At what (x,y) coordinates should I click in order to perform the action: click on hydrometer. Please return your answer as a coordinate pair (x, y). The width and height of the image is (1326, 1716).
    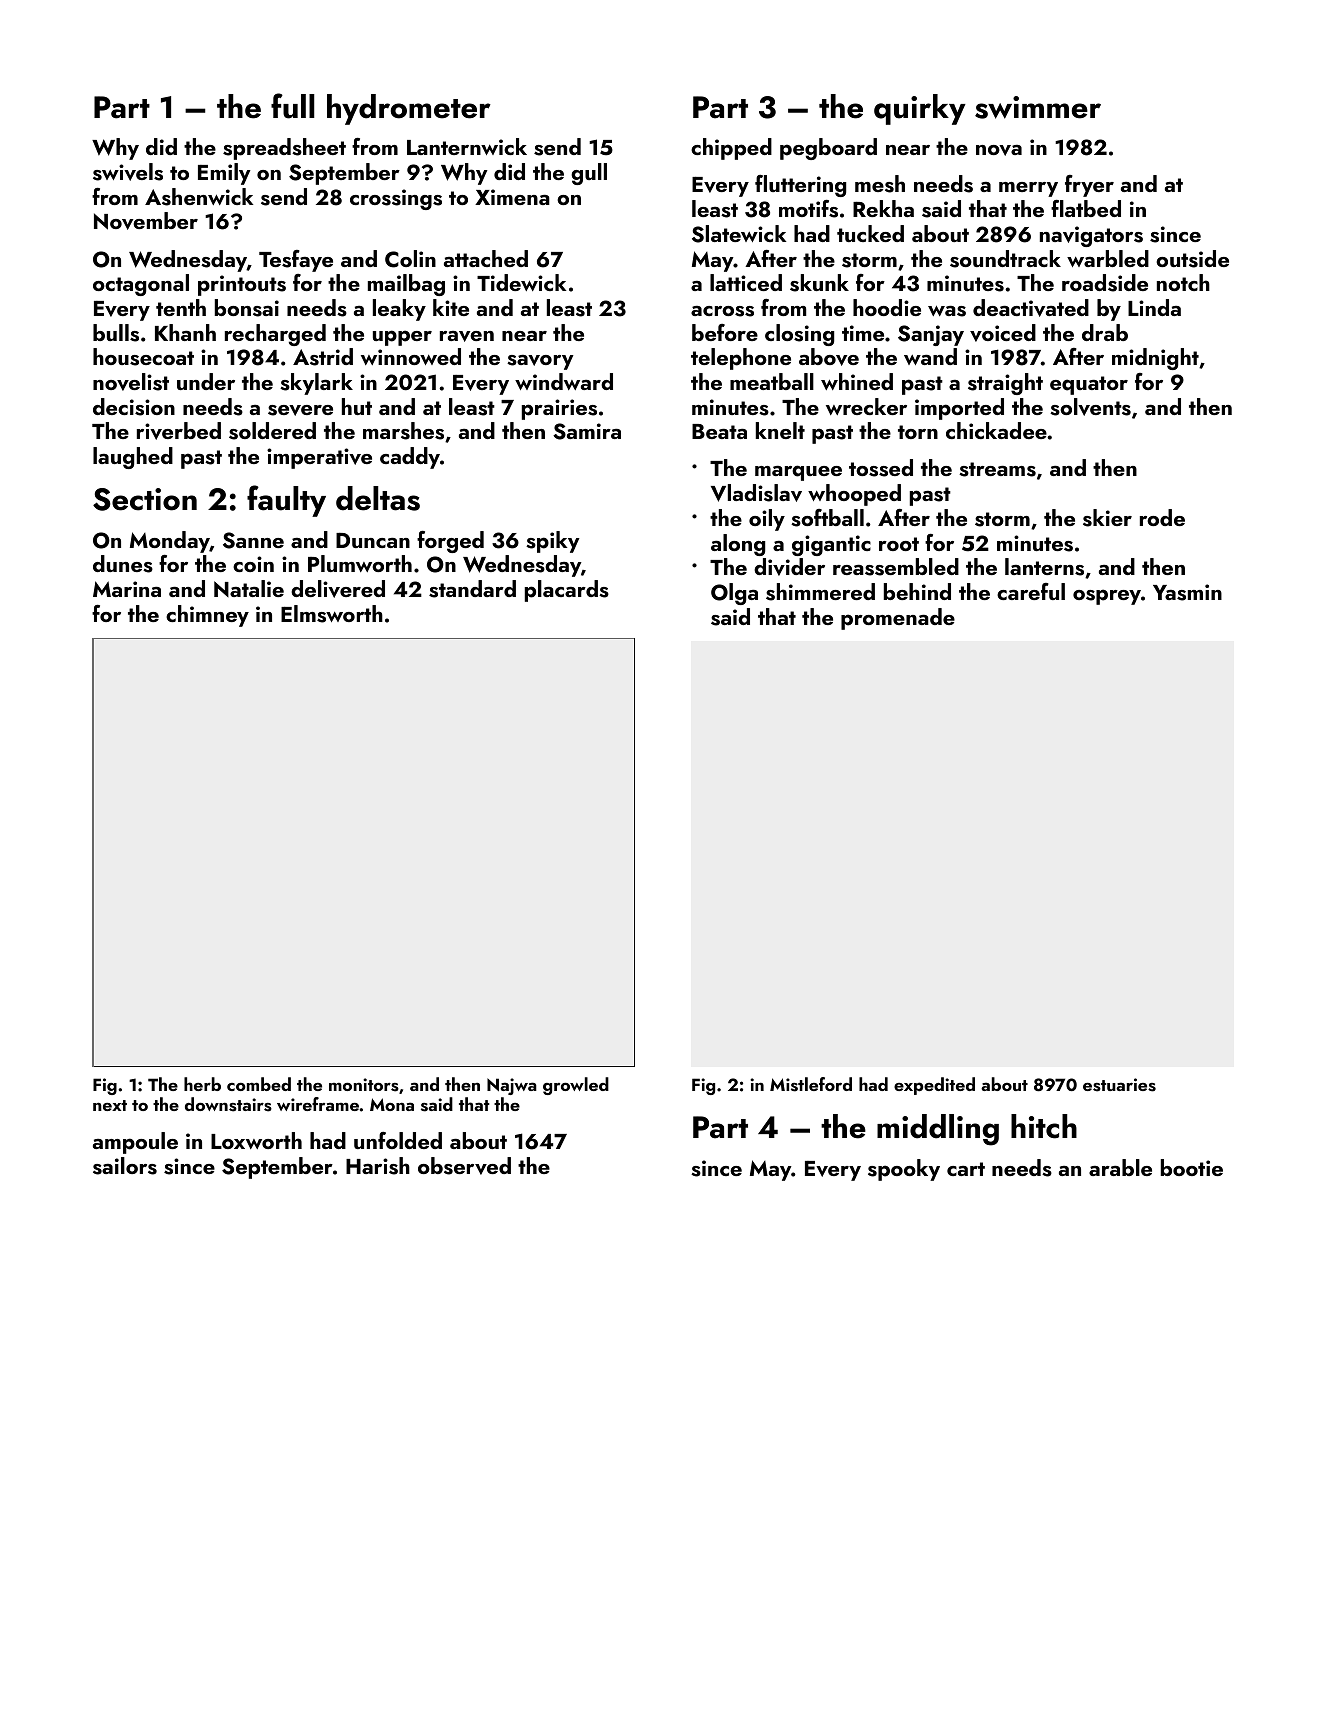
    Looking at the image, I should click on (409, 109).
